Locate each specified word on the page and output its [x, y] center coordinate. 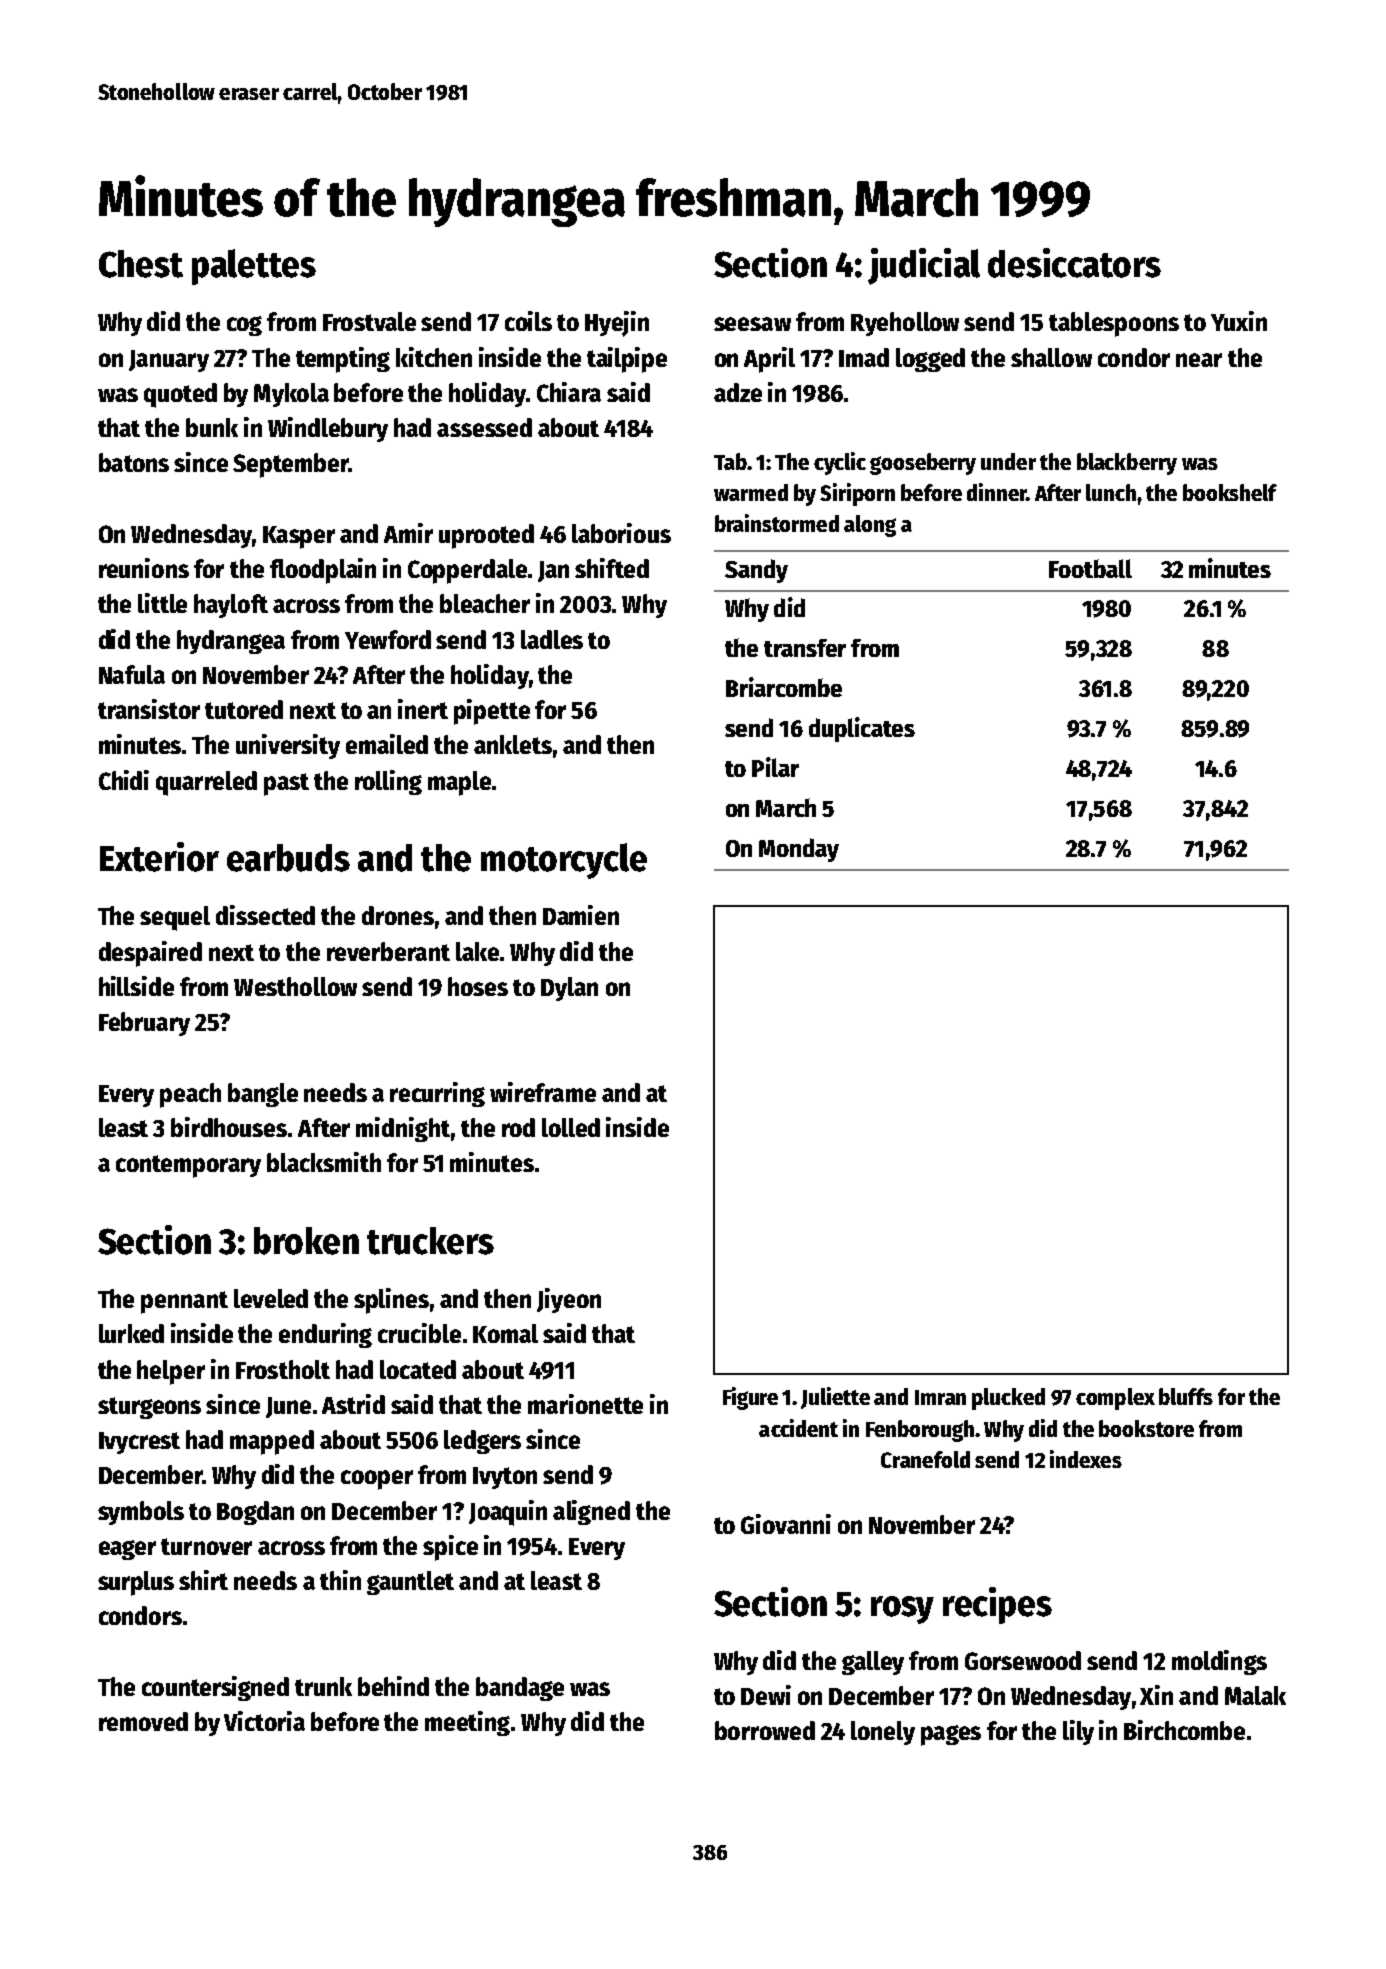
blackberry [1127, 464]
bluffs [1186, 1396]
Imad [864, 357]
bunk [212, 427]
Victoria [264, 1721]
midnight [403, 1129]
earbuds [288, 858]
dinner [997, 492]
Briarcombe [784, 687]
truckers [430, 1241]
